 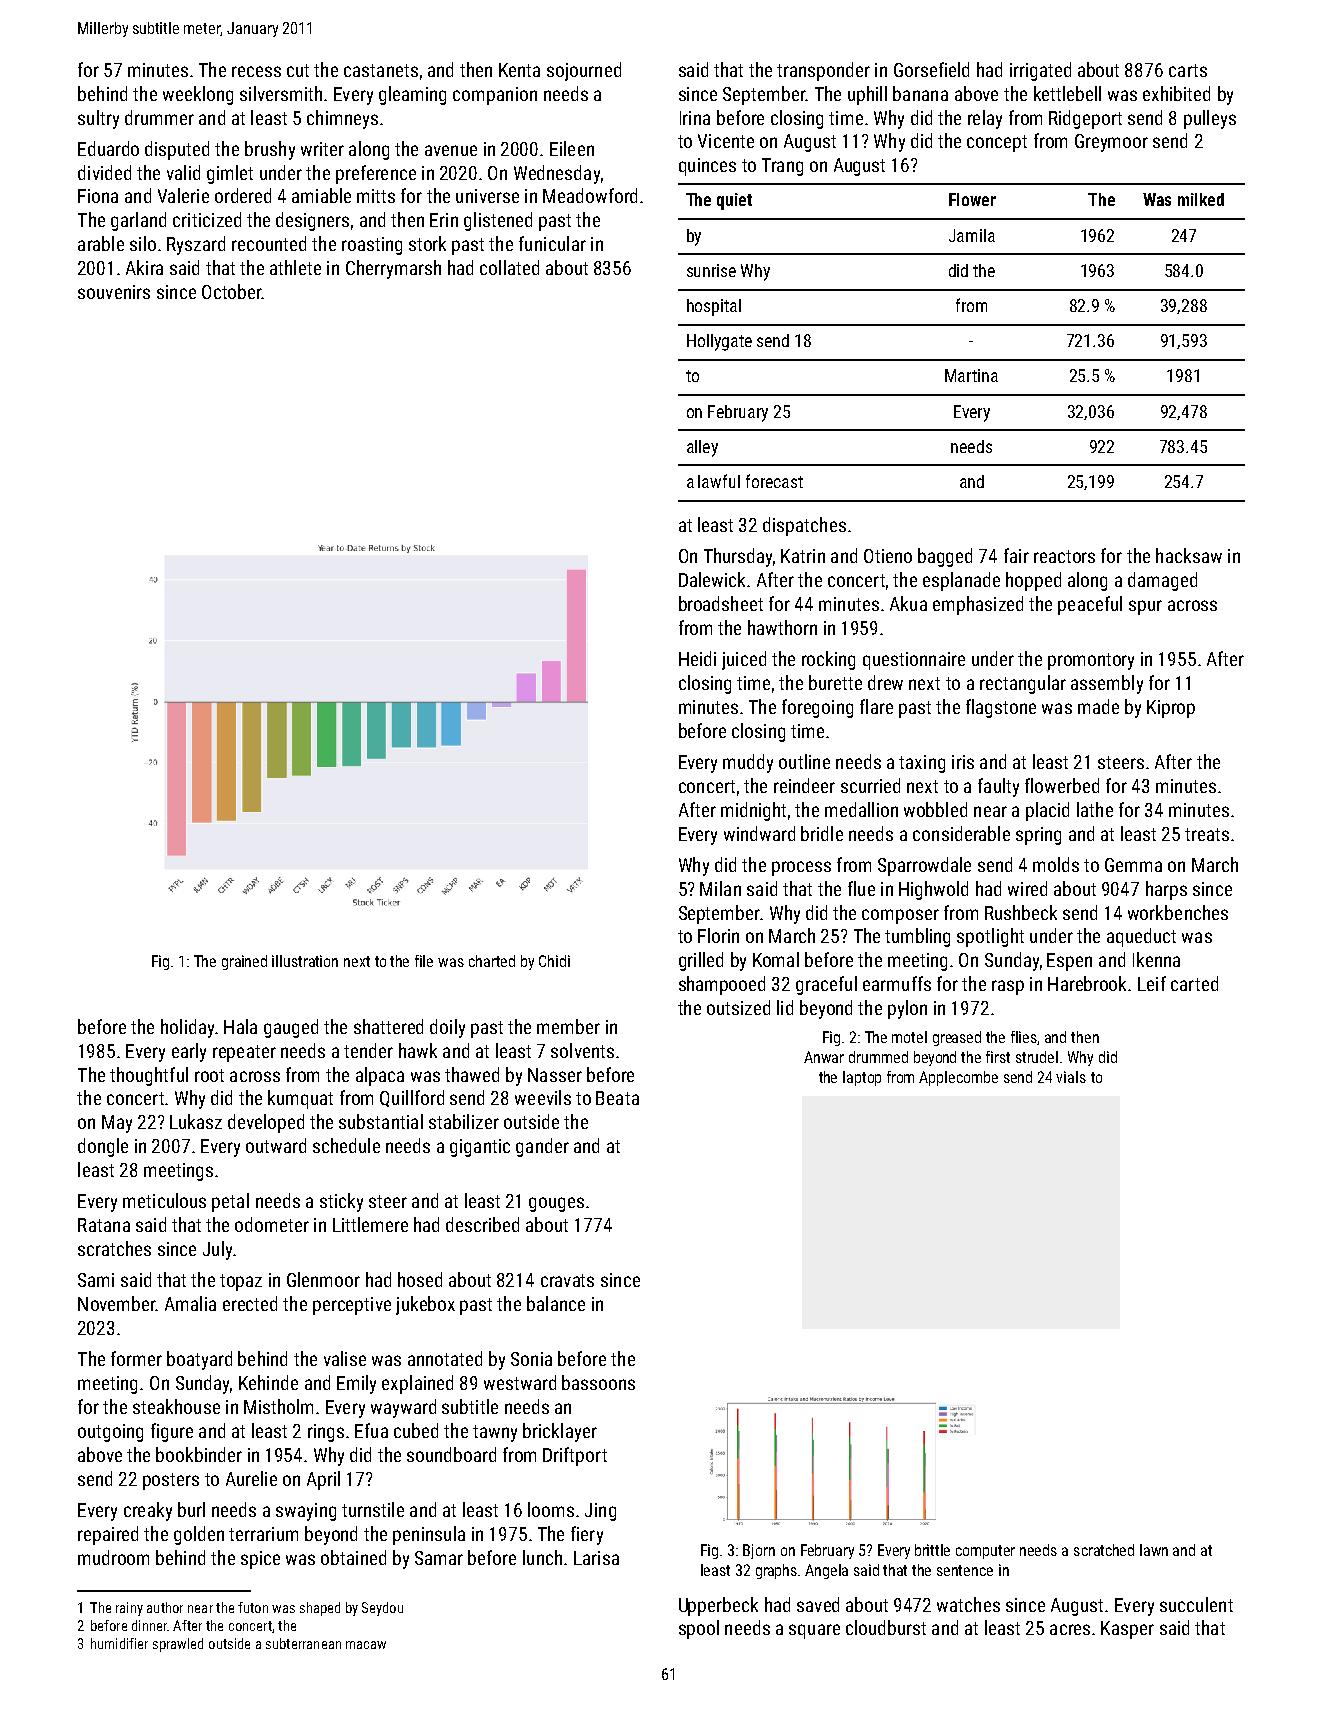 What do you see at coordinates (958, 1078) in the screenshot?
I see `Applecombe` at bounding box center [958, 1078].
